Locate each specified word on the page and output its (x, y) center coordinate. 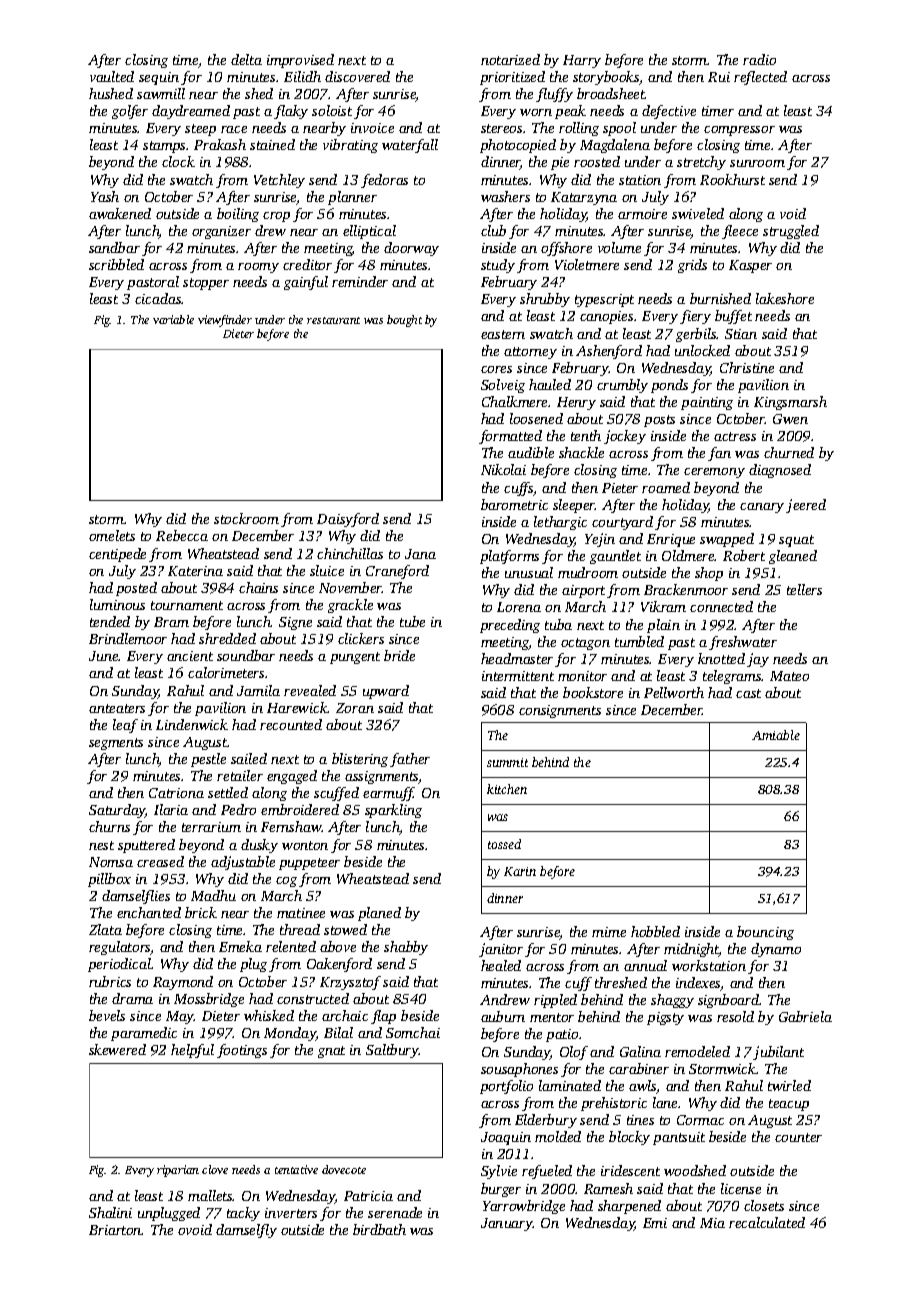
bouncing (765, 933)
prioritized (512, 78)
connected (721, 606)
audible (531, 452)
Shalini (110, 1212)
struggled (791, 232)
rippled (555, 1001)
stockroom (246, 518)
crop (276, 217)
